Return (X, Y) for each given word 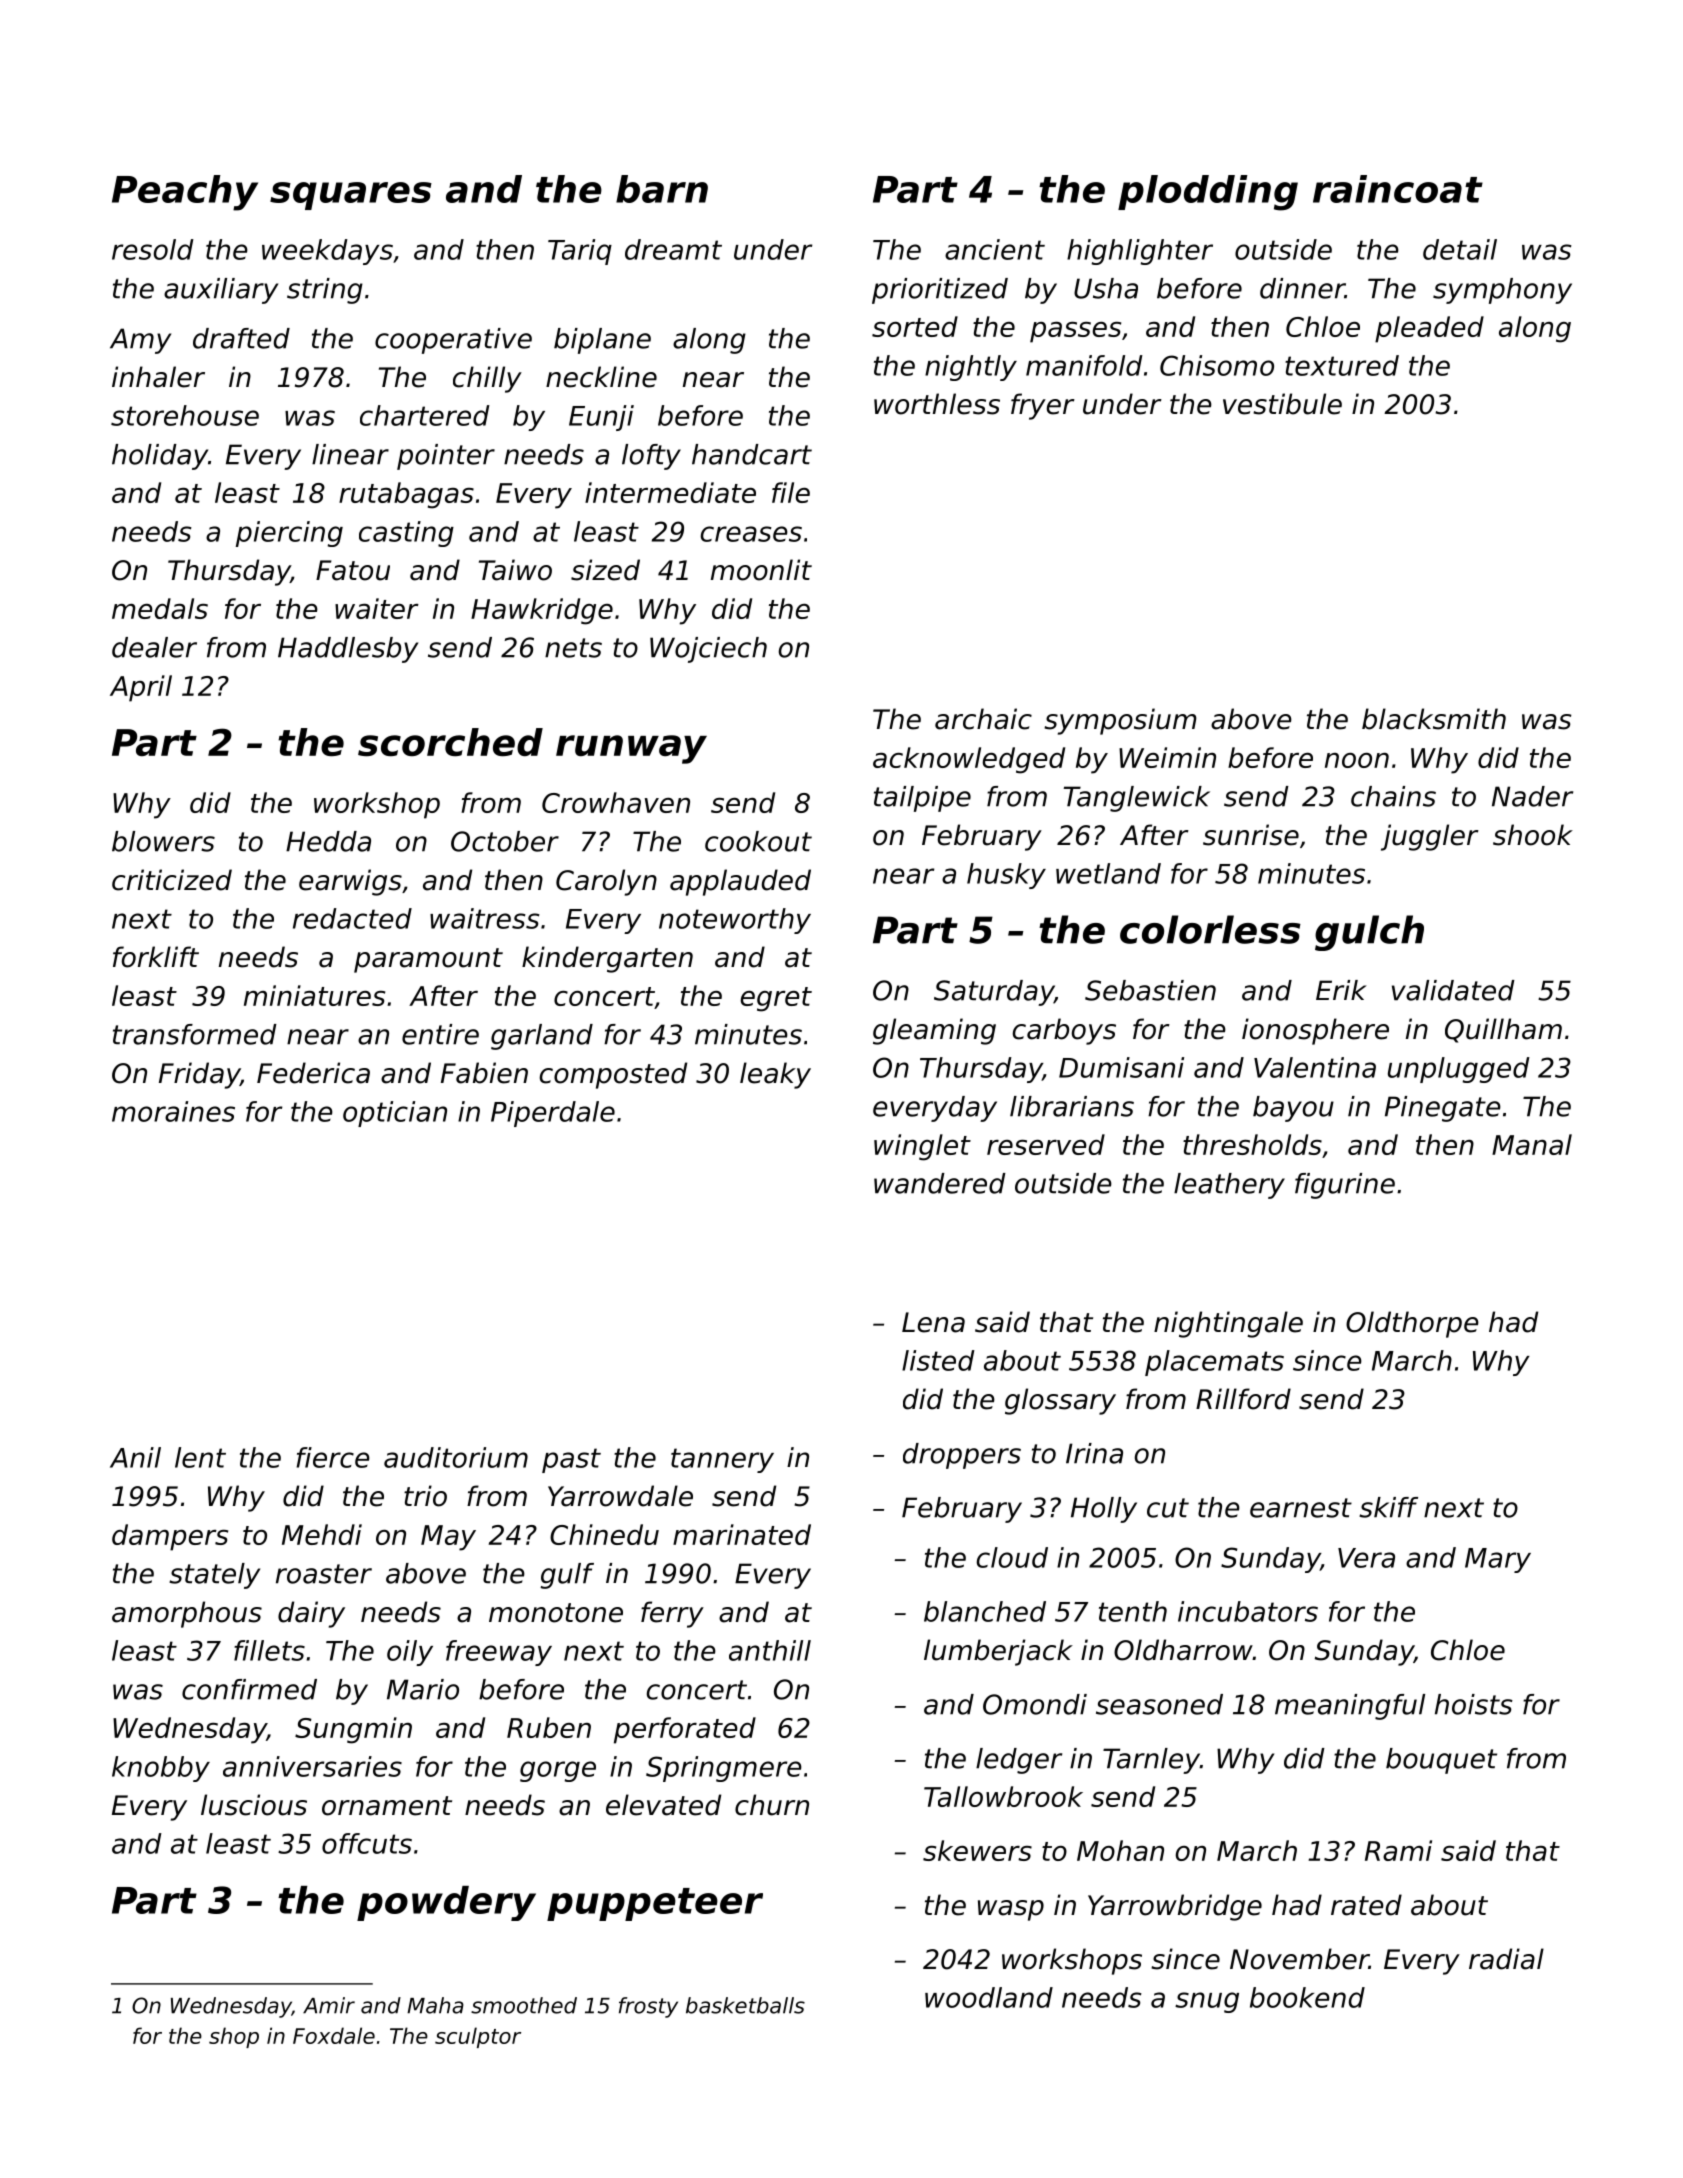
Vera (1366, 1558)
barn (662, 189)
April (141, 688)
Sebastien (1150, 990)
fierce (333, 1457)
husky (1006, 876)
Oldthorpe (1412, 1324)
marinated (742, 1534)
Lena (933, 1322)
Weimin (1167, 757)
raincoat (1398, 189)
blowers (163, 841)
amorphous (187, 1614)
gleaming (934, 1031)
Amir (329, 2005)
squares (351, 196)
